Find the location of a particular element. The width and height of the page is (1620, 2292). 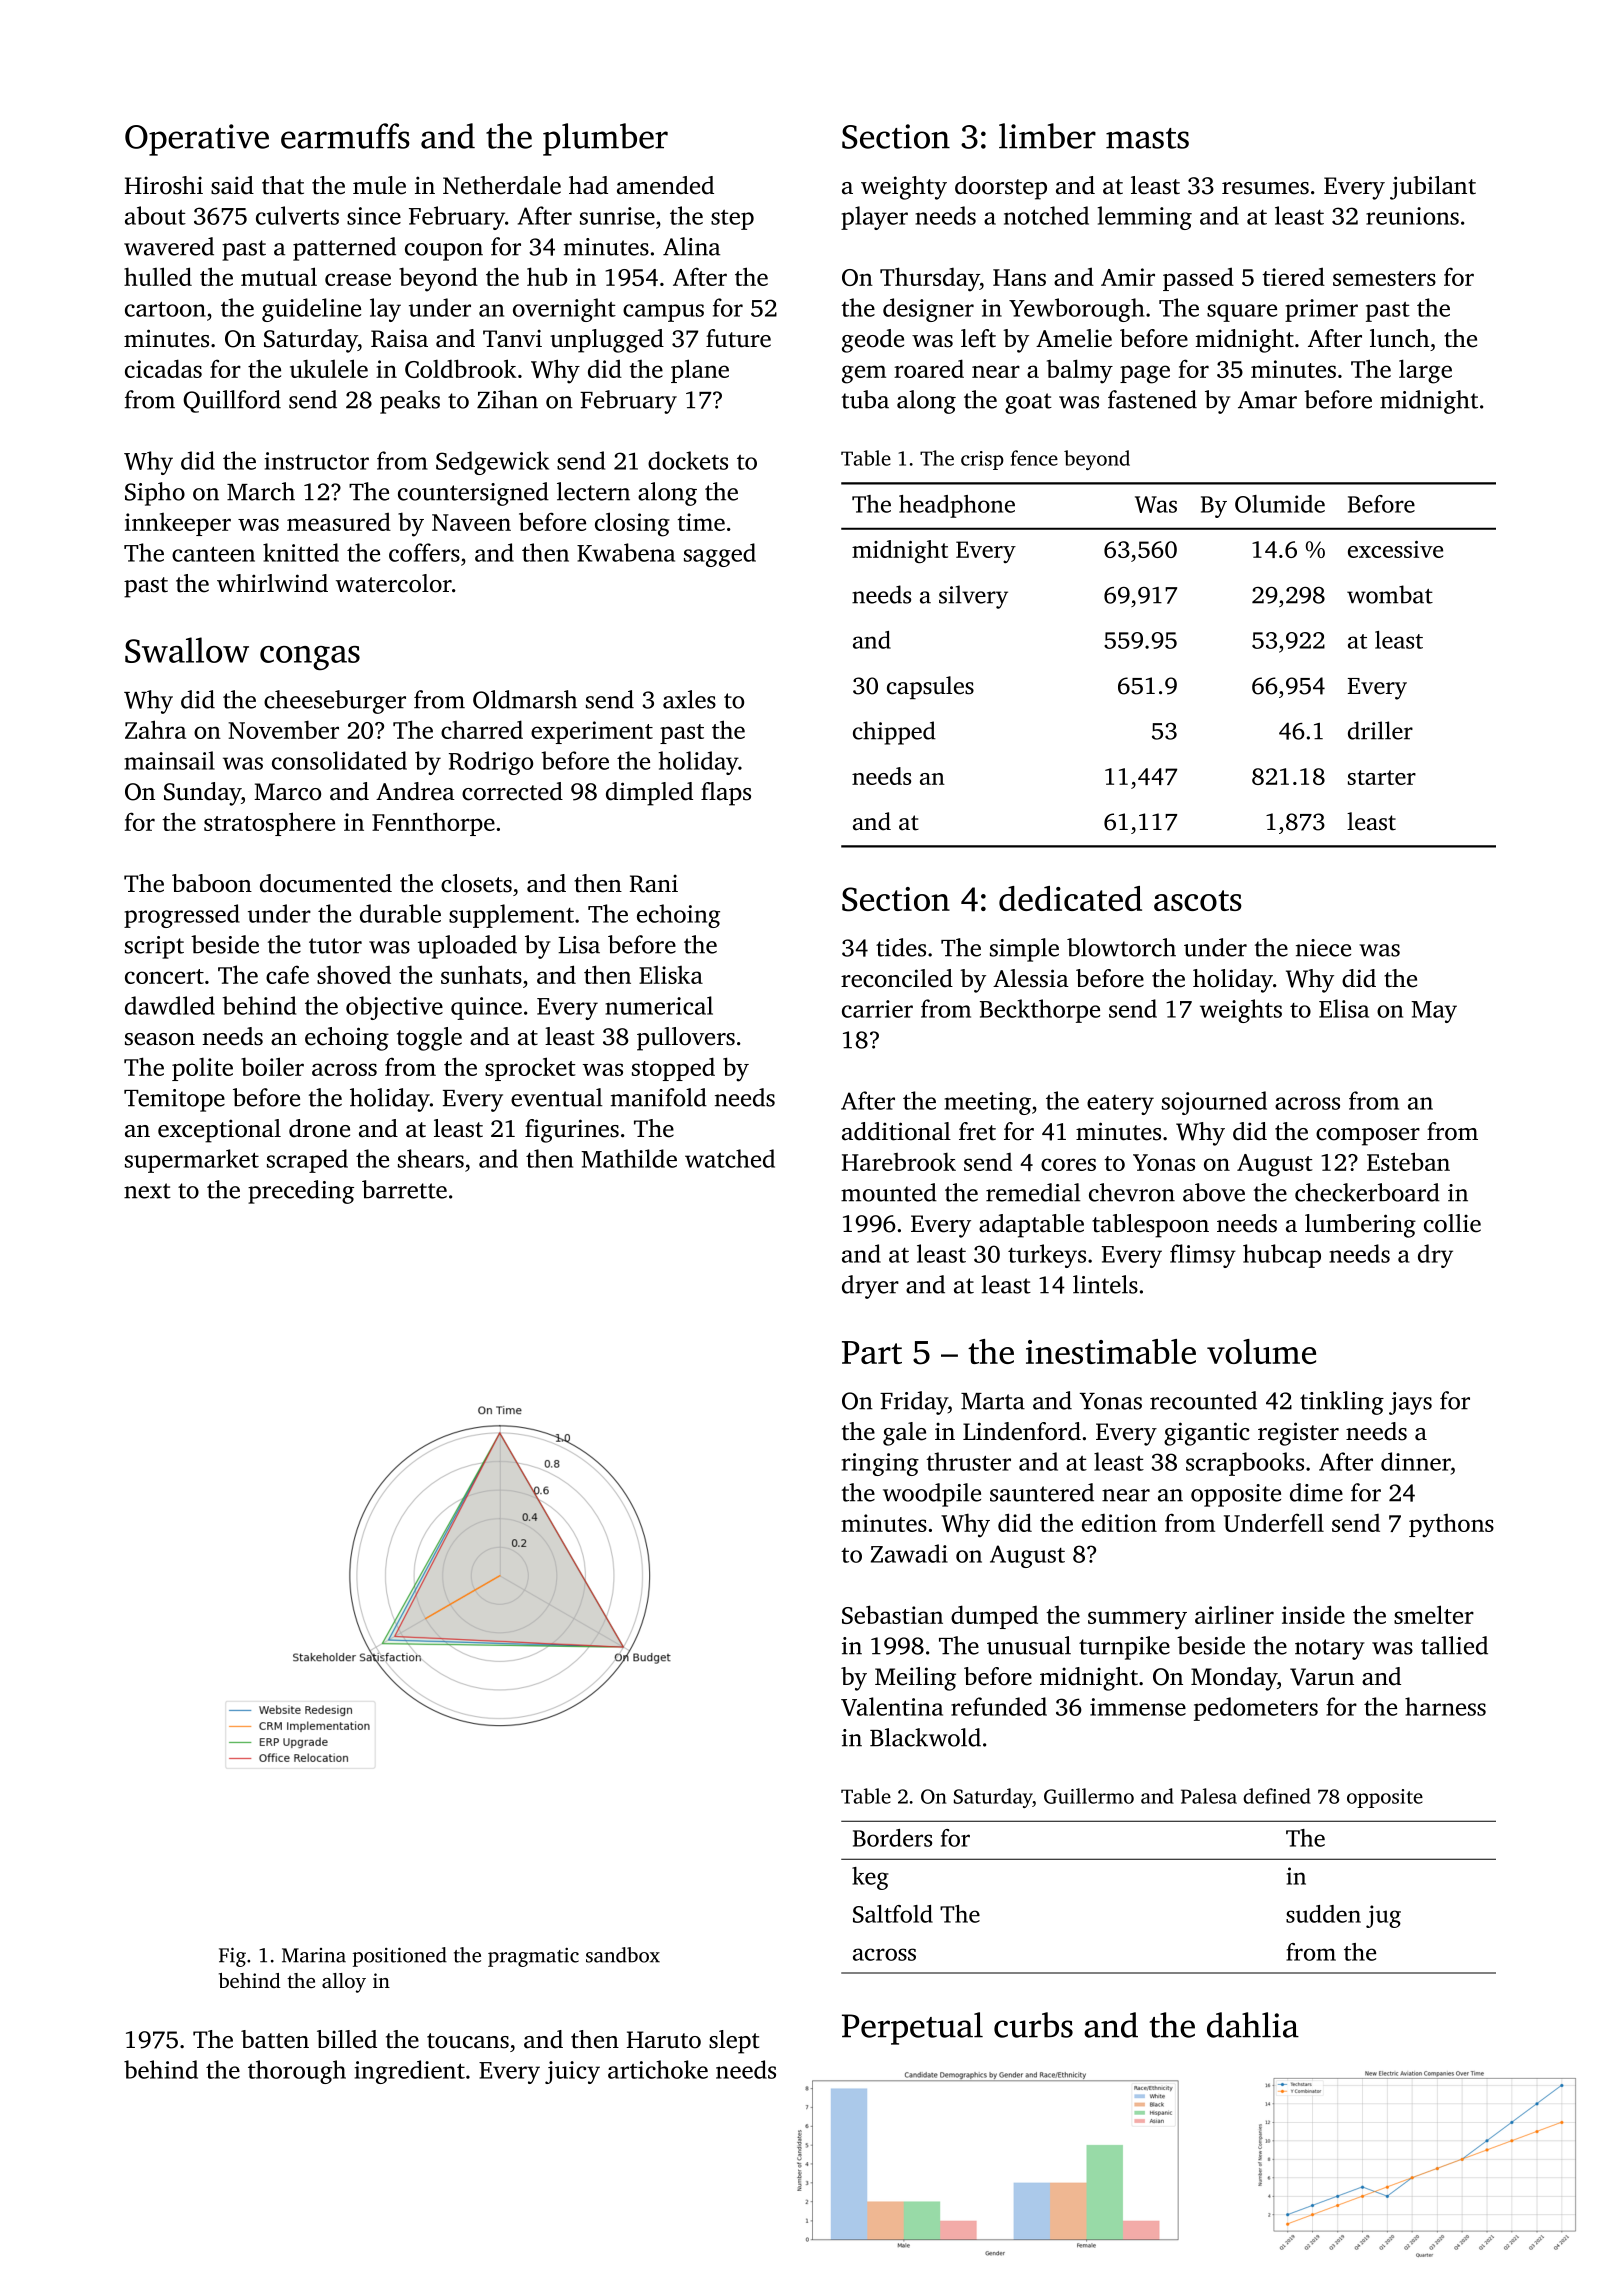

pythons is located at coordinates (1451, 1526).
